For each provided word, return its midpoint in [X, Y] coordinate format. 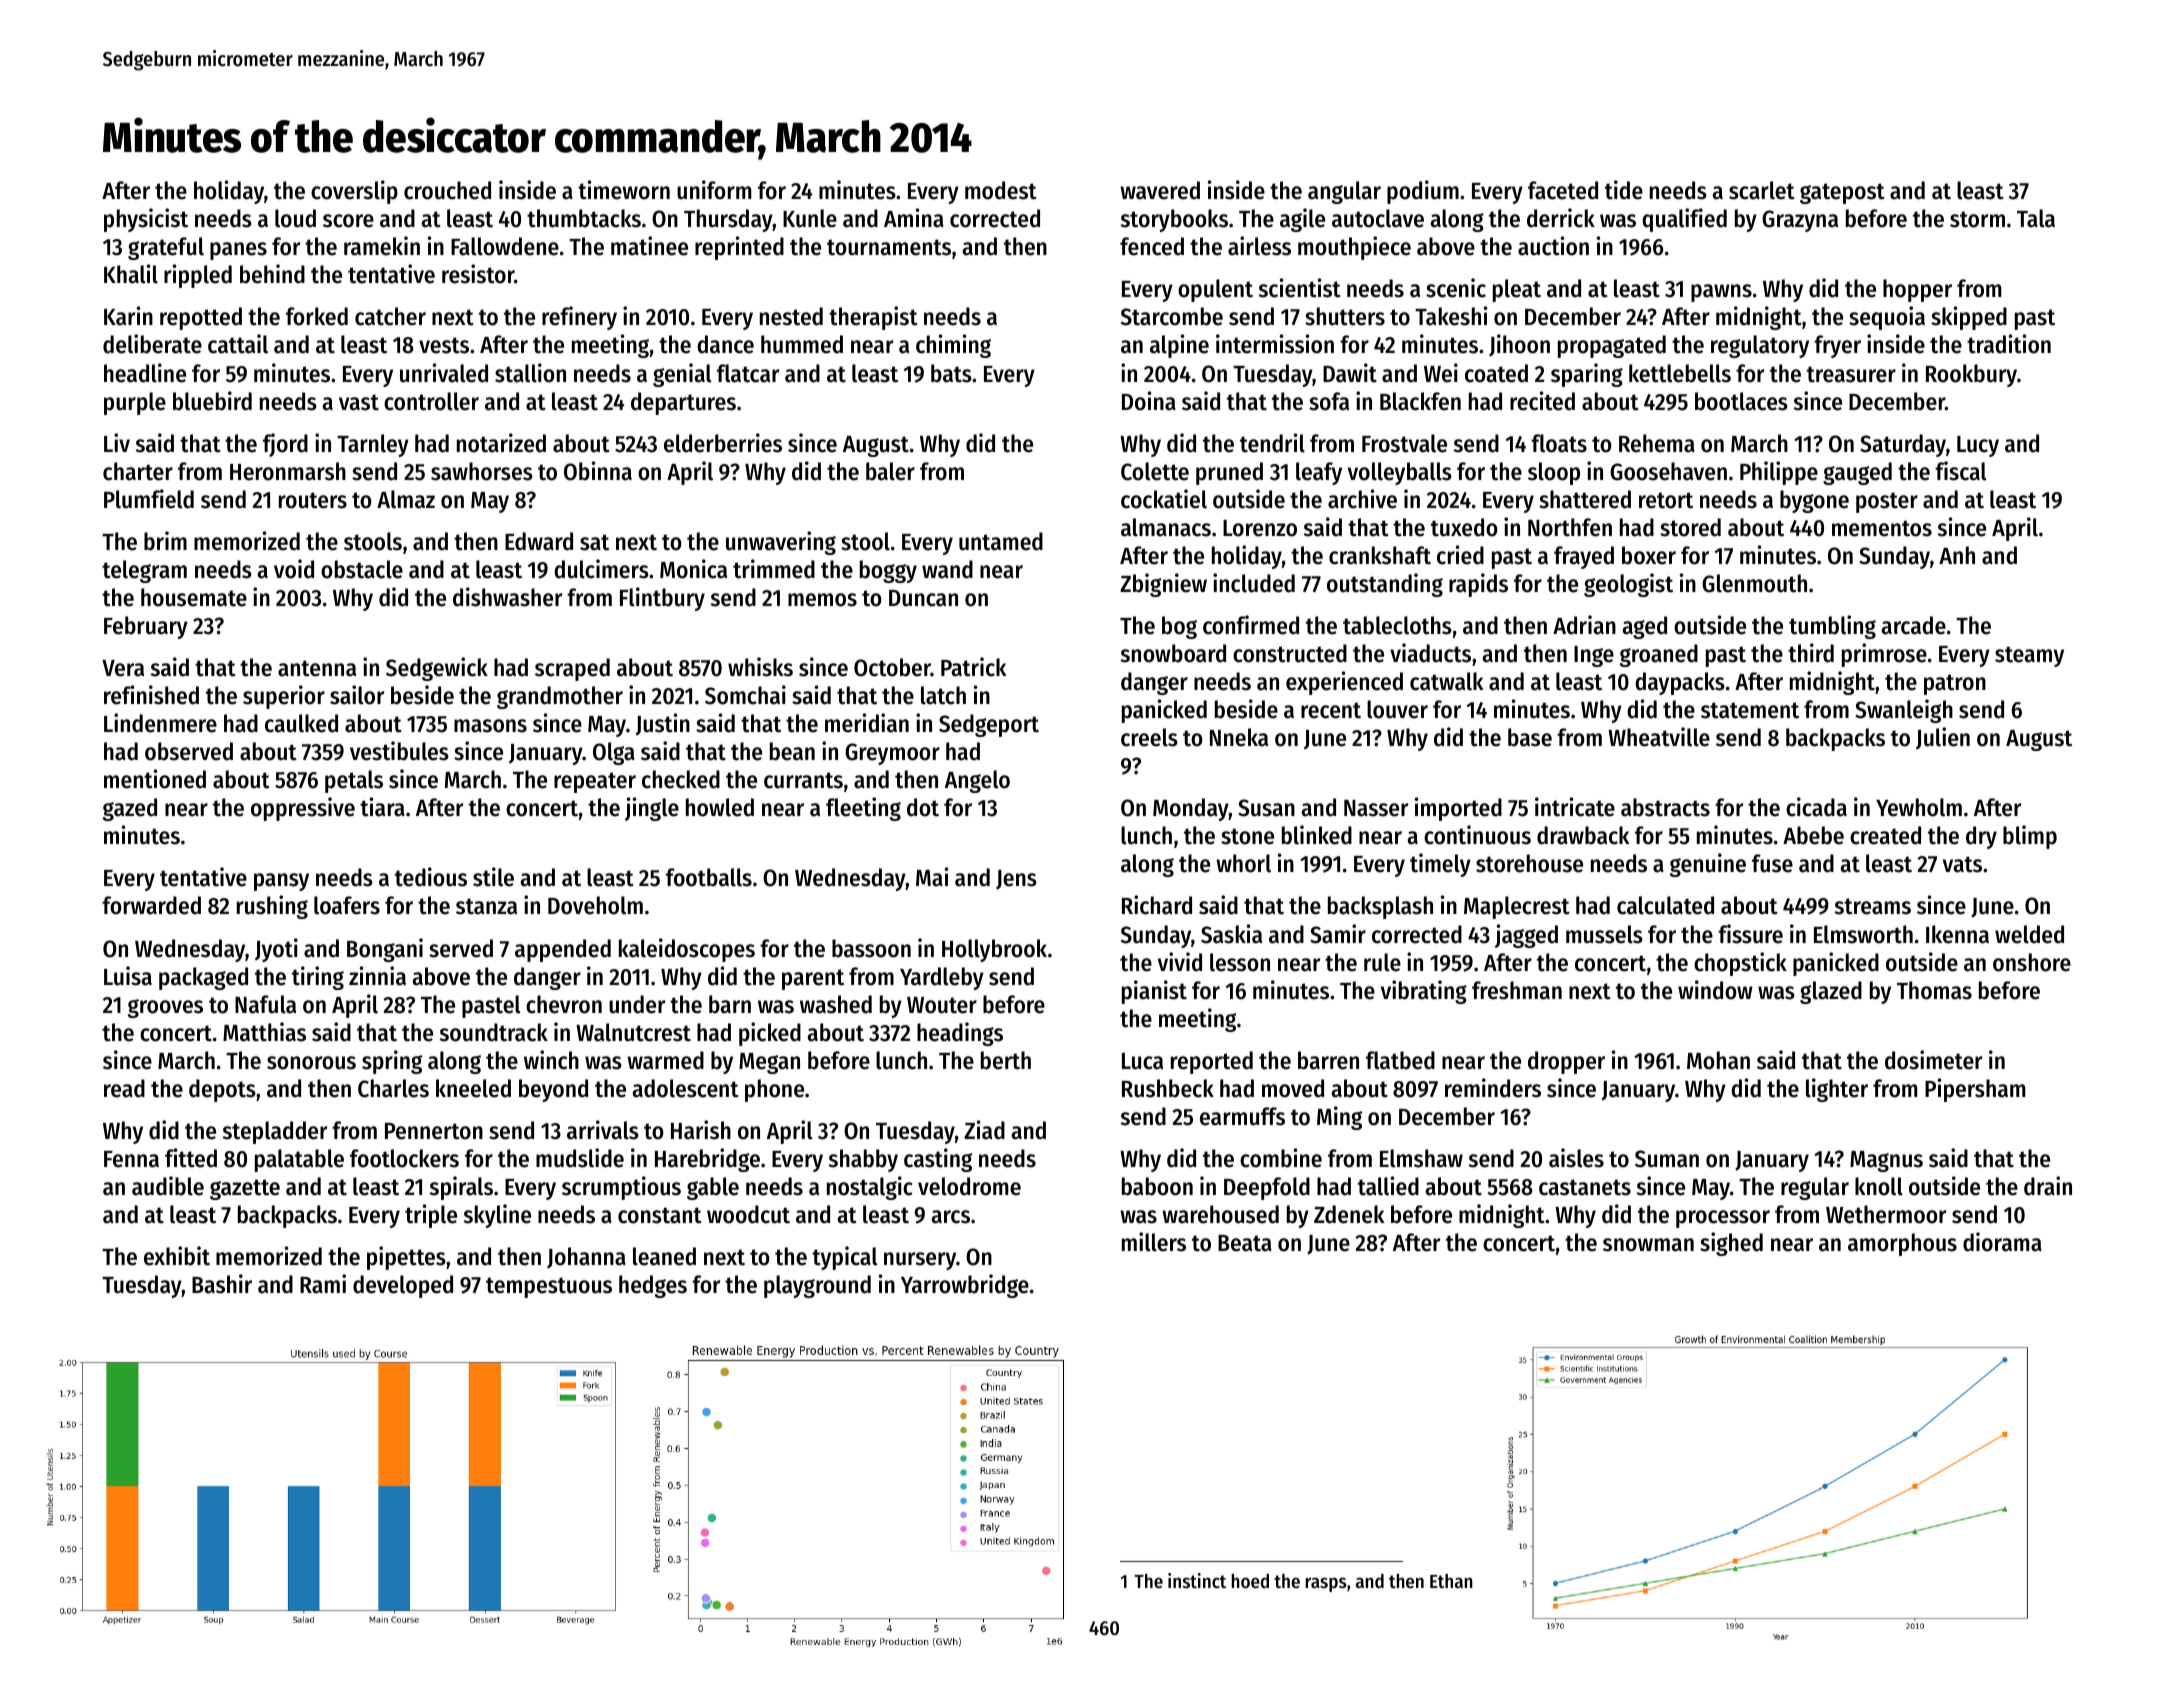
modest [1001, 190]
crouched [447, 190]
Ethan [1451, 1581]
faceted [1563, 190]
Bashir [222, 1284]
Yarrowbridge [965, 1286]
